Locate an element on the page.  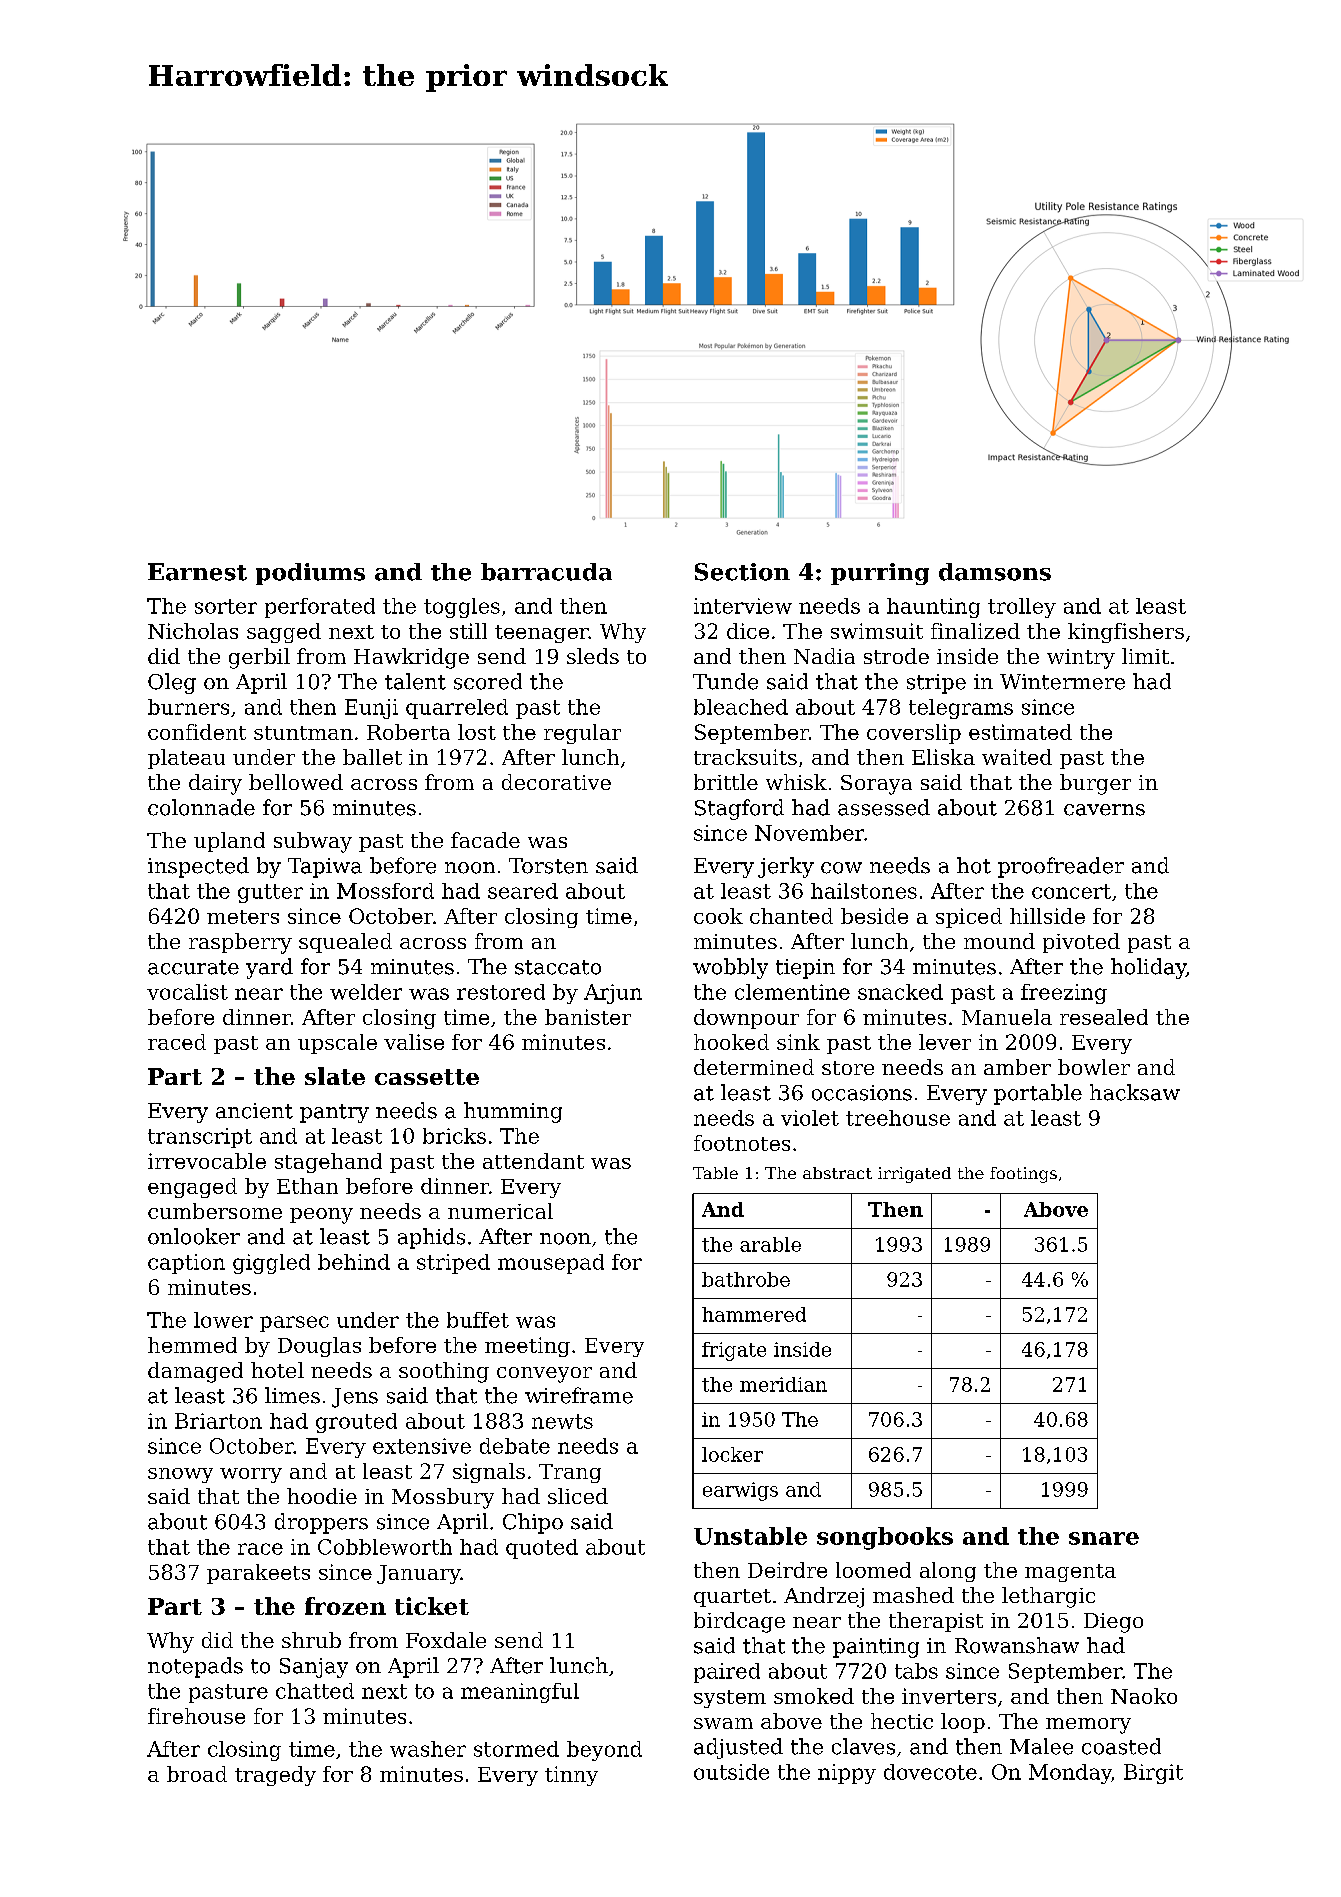
Nicholas is located at coordinates (193, 631).
